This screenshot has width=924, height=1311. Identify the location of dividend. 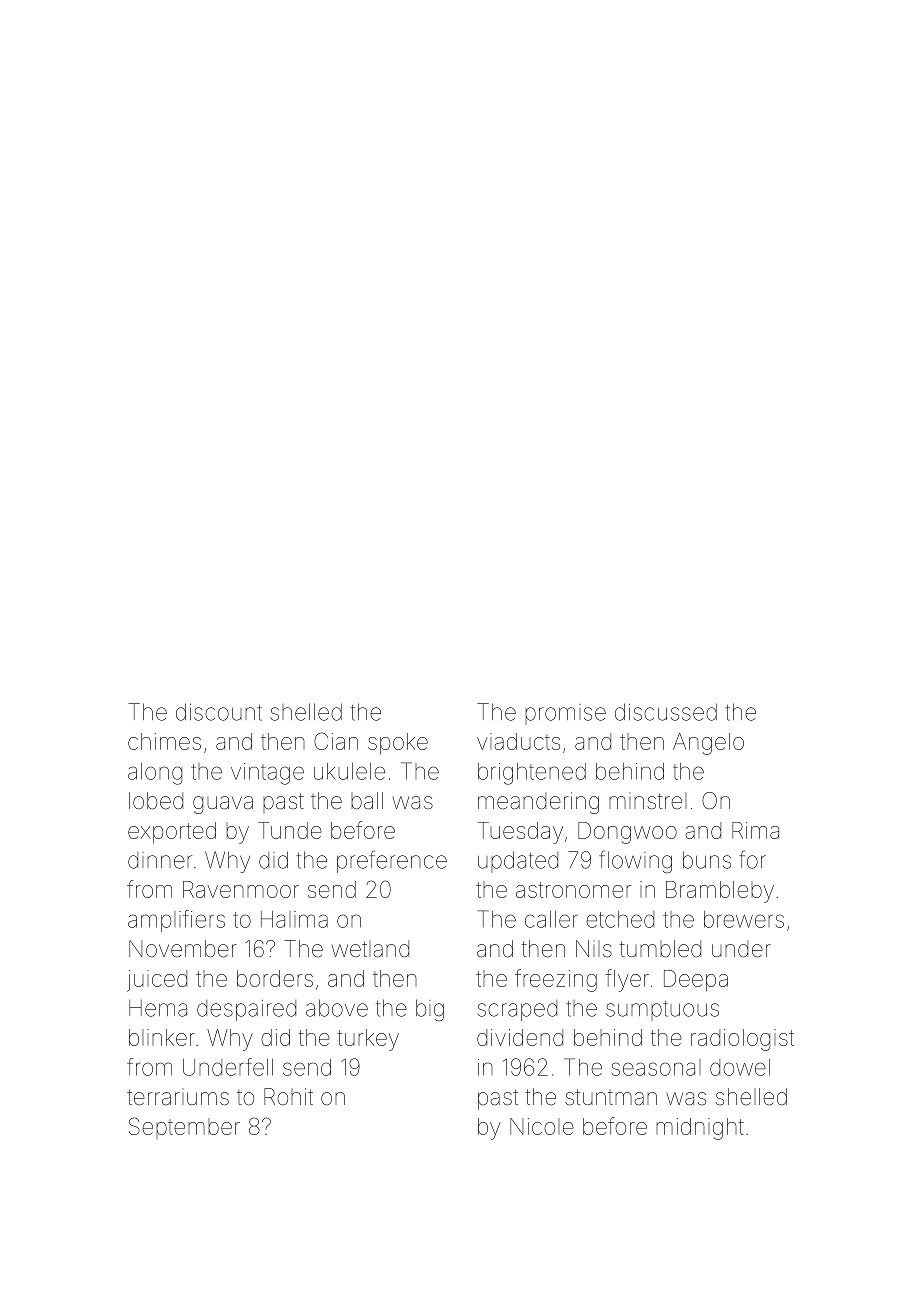
(520, 1037).
